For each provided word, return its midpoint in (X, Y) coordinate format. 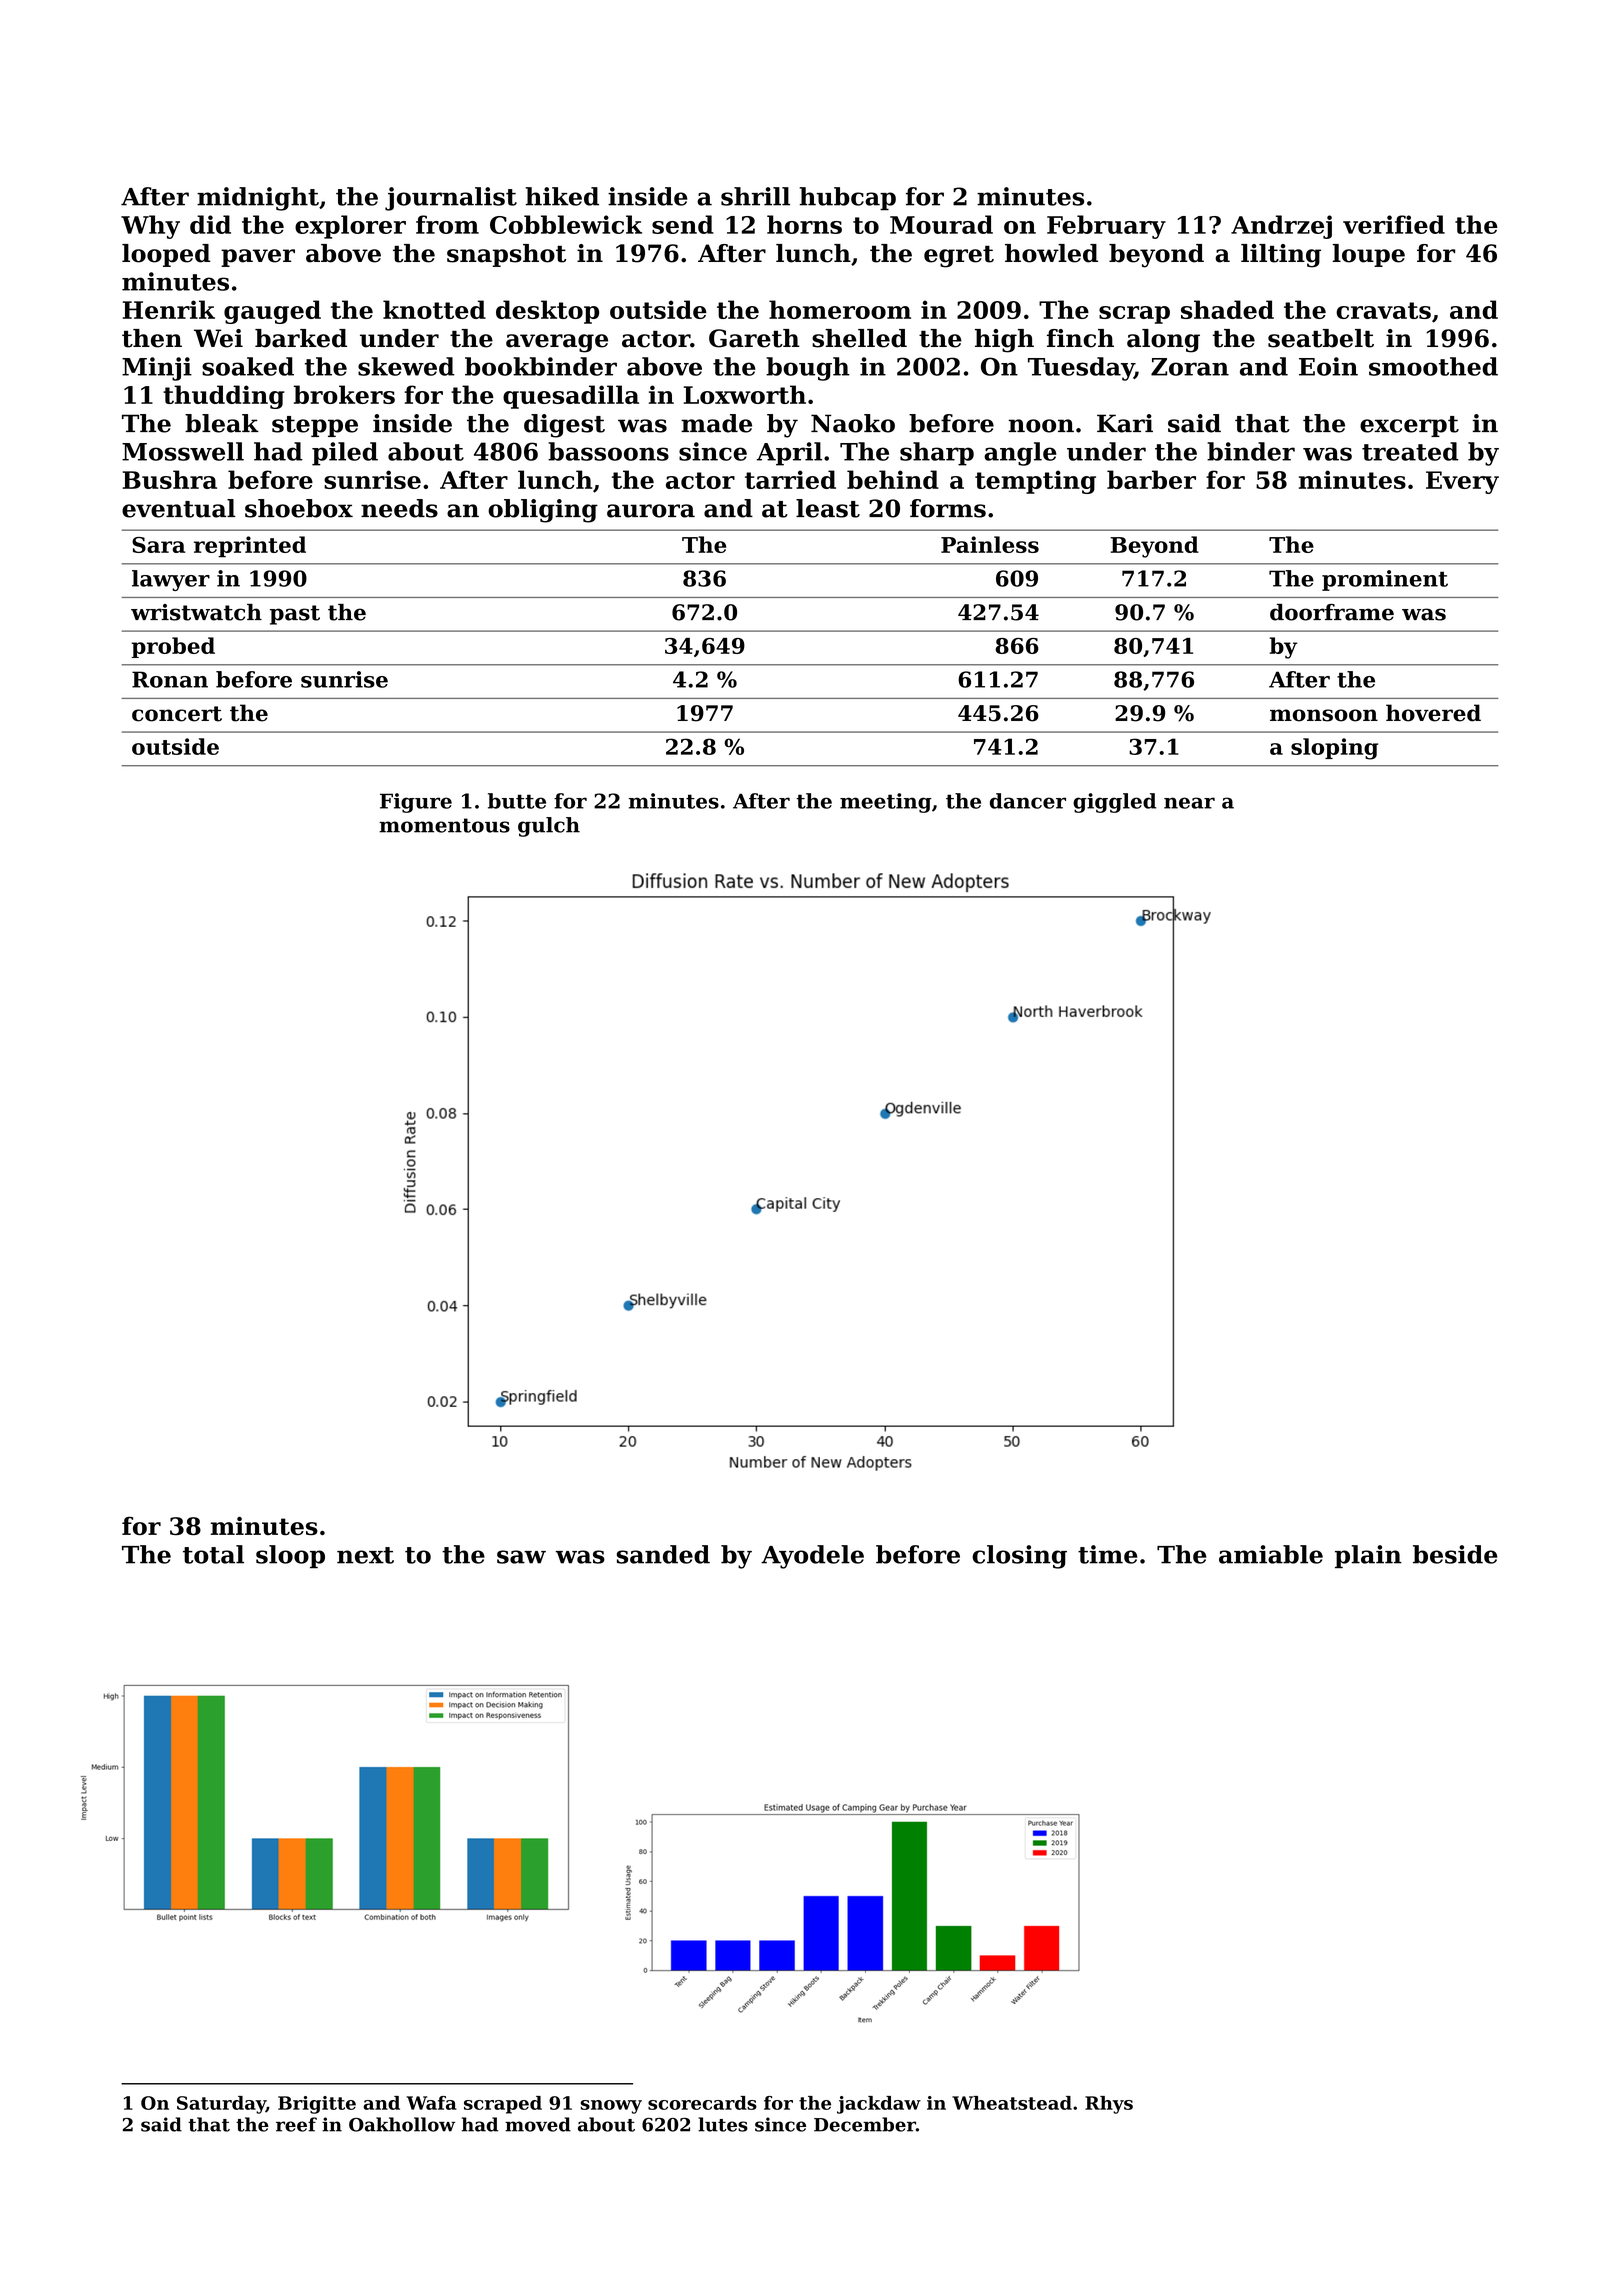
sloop (290, 1556)
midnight (258, 199)
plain (1368, 1556)
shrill (755, 196)
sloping (1334, 749)
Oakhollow (402, 2124)
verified (1394, 224)
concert (177, 714)
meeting (886, 803)
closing (1019, 1557)
